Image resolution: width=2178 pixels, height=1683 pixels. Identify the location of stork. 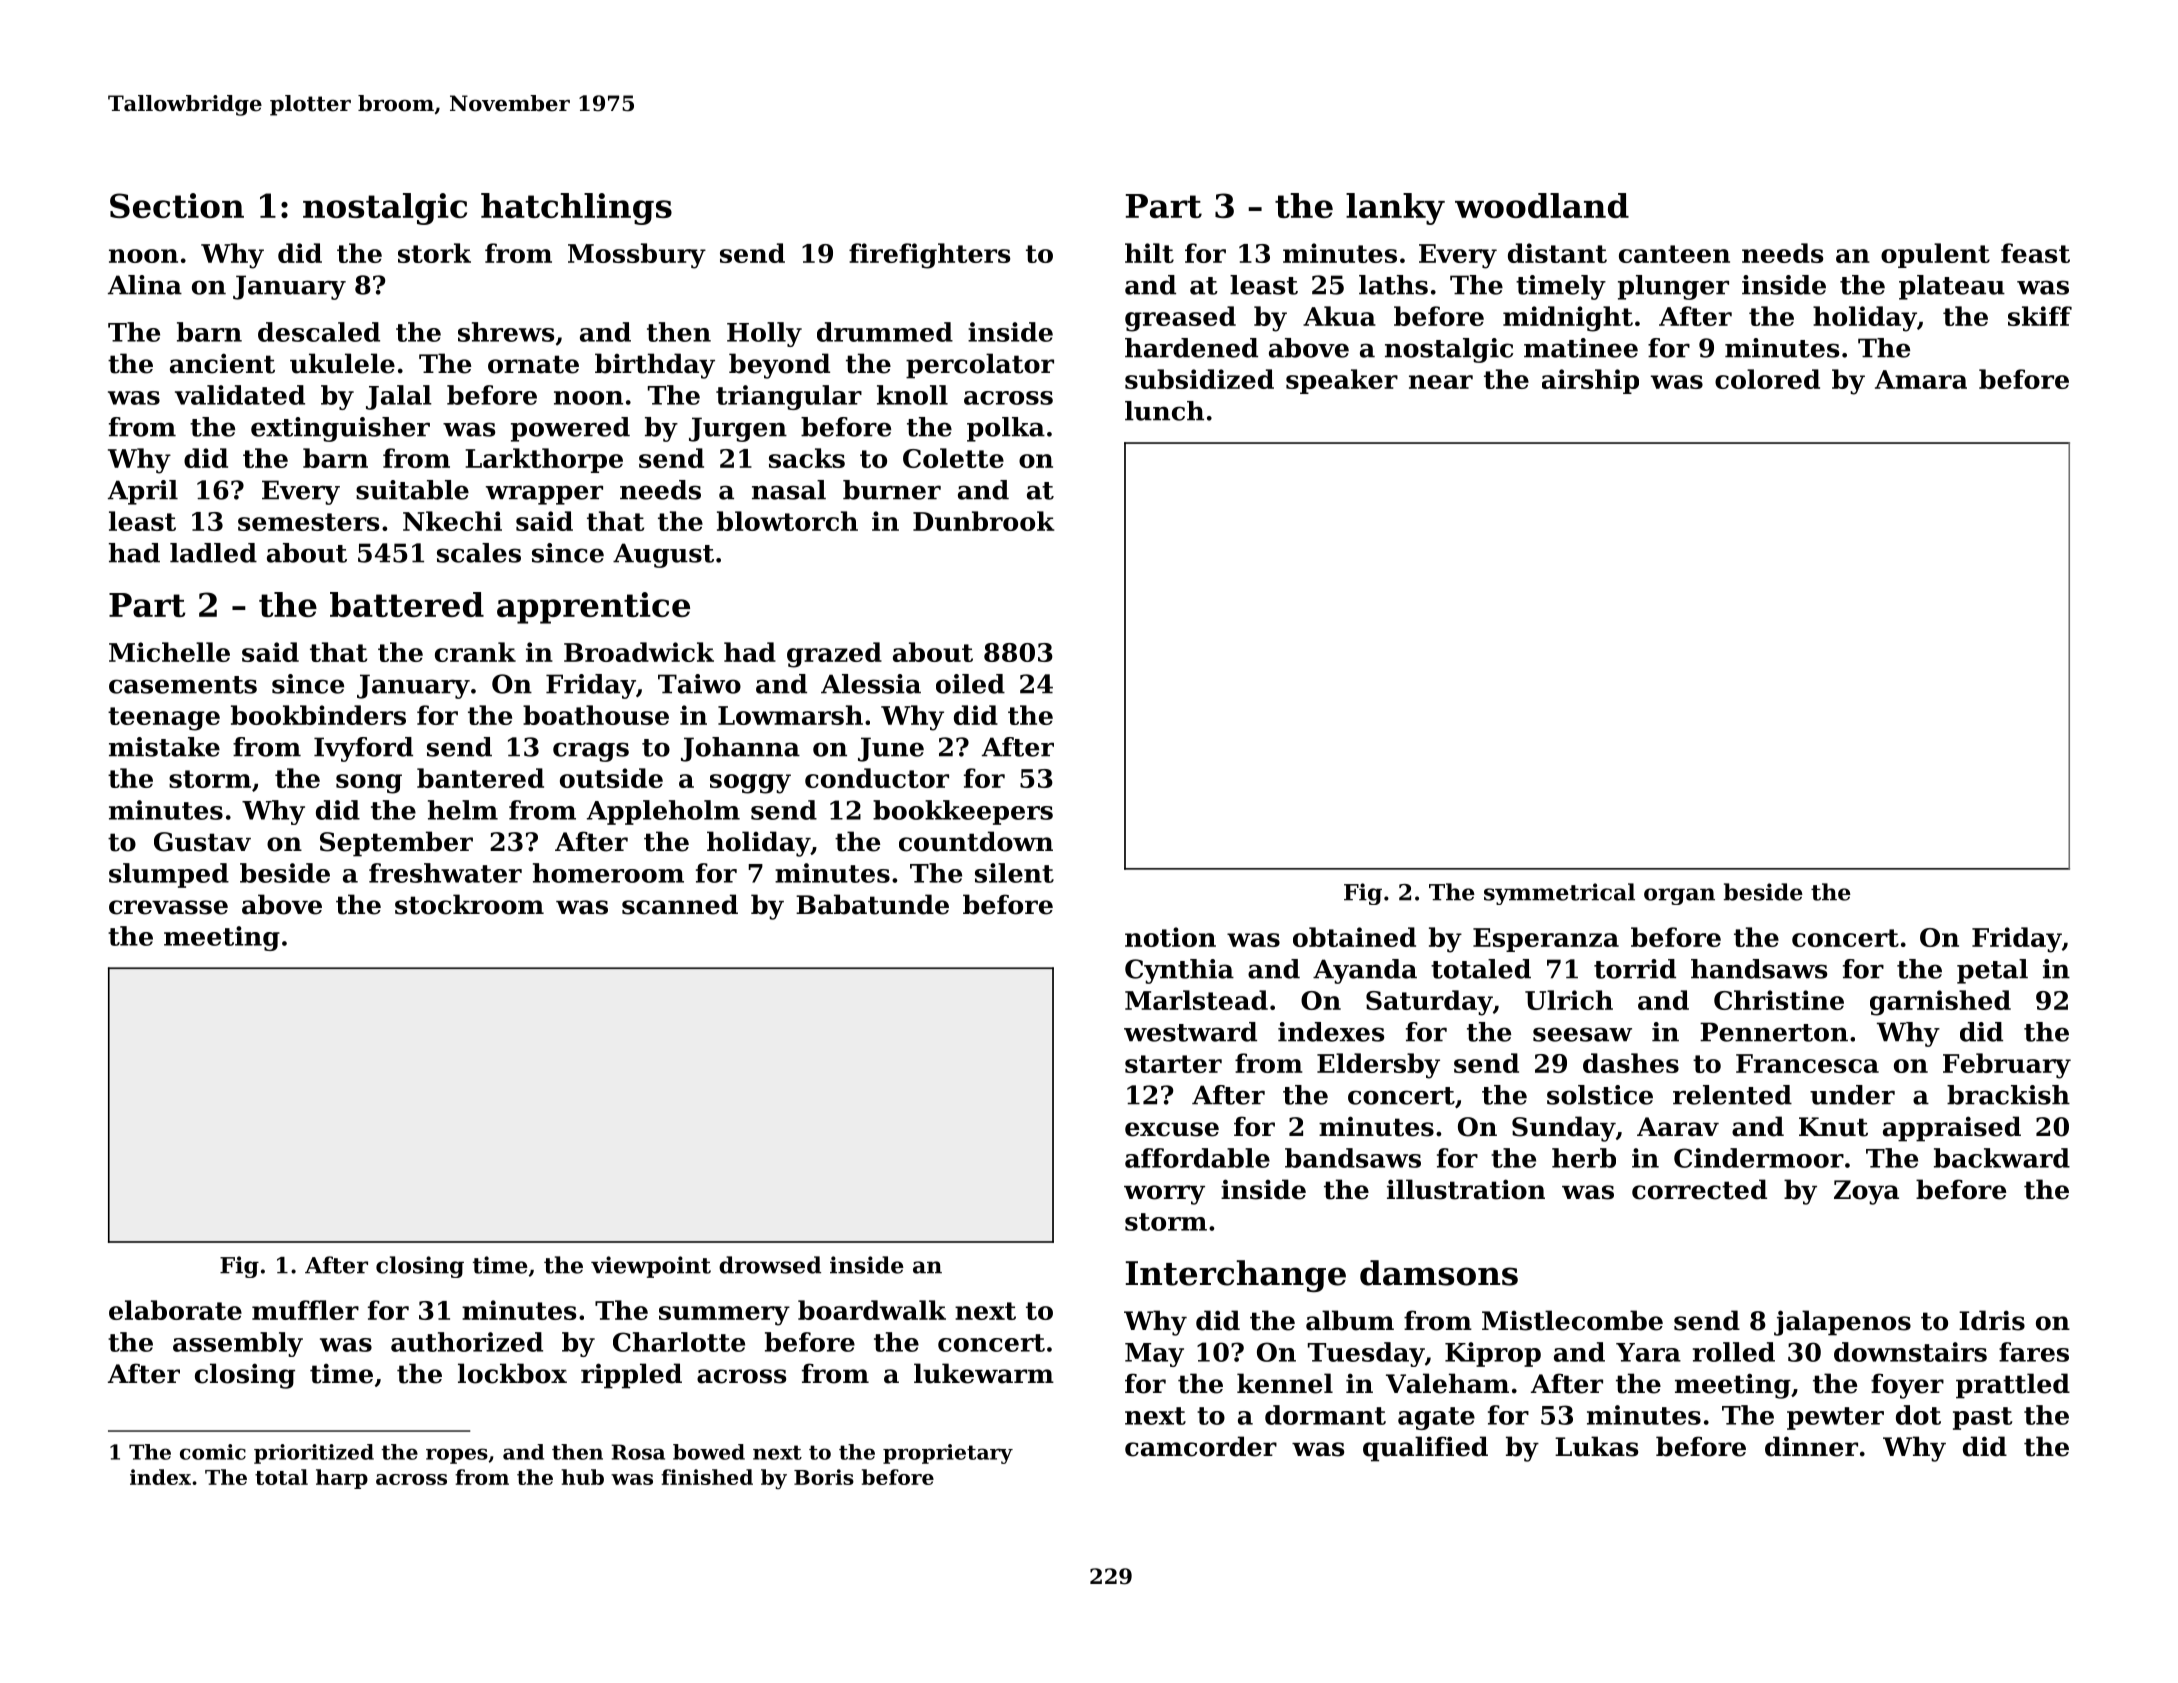
(434, 253).
